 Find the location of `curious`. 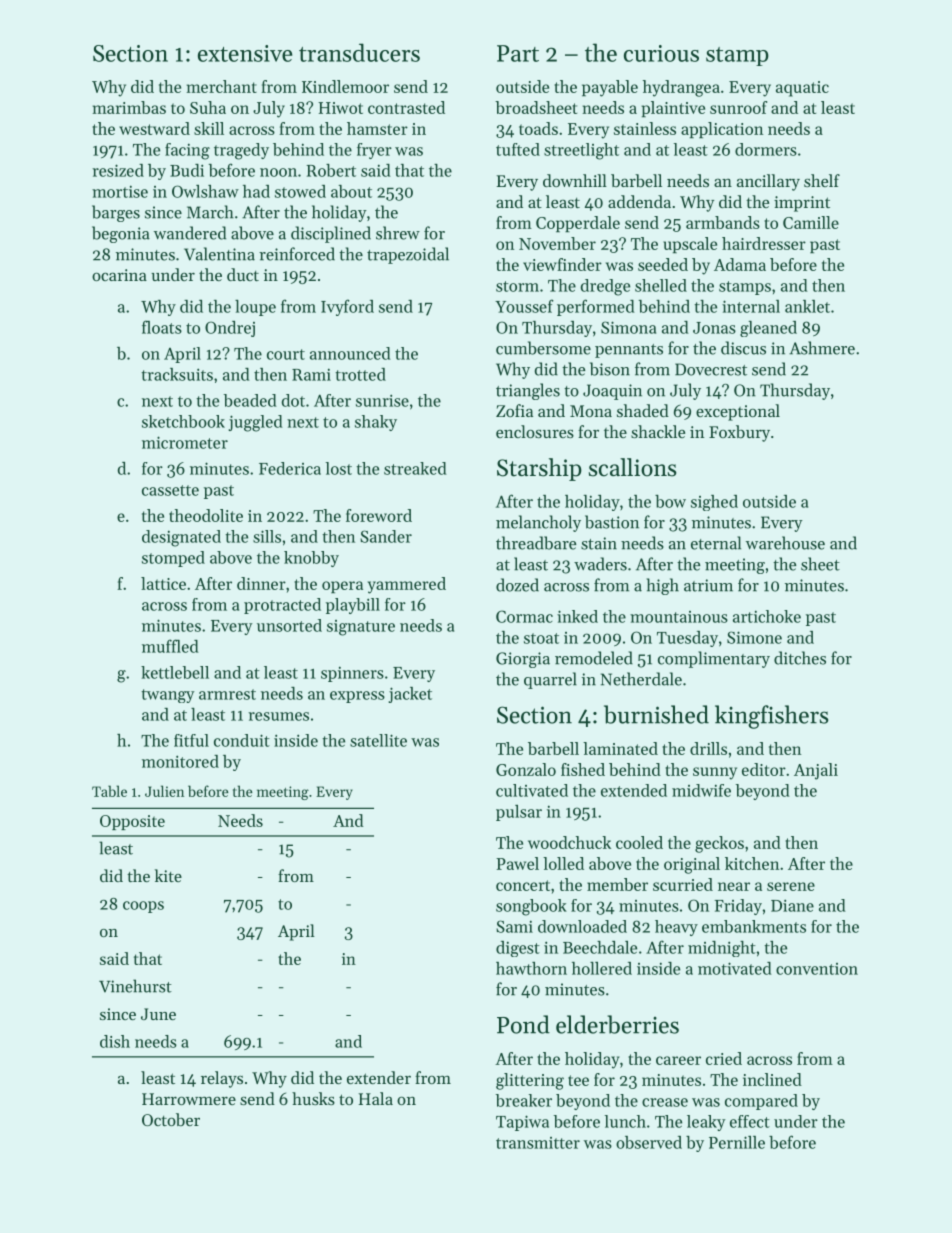

curious is located at coordinates (661, 53).
